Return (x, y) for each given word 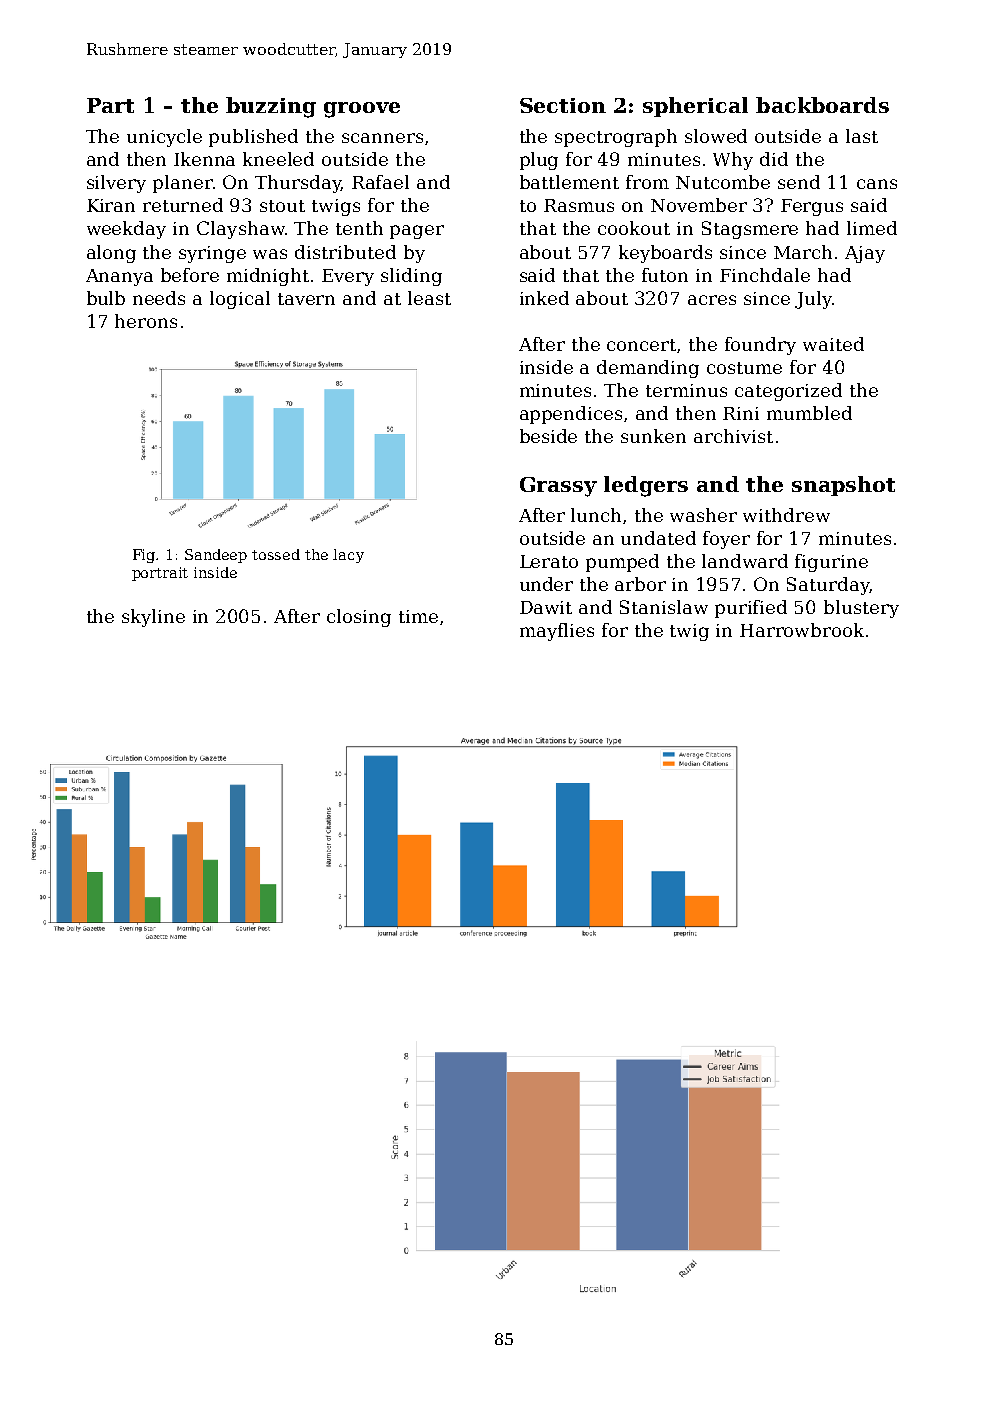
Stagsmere (750, 230)
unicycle (164, 138)
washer (703, 515)
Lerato (549, 561)
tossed (276, 554)
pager (417, 232)
